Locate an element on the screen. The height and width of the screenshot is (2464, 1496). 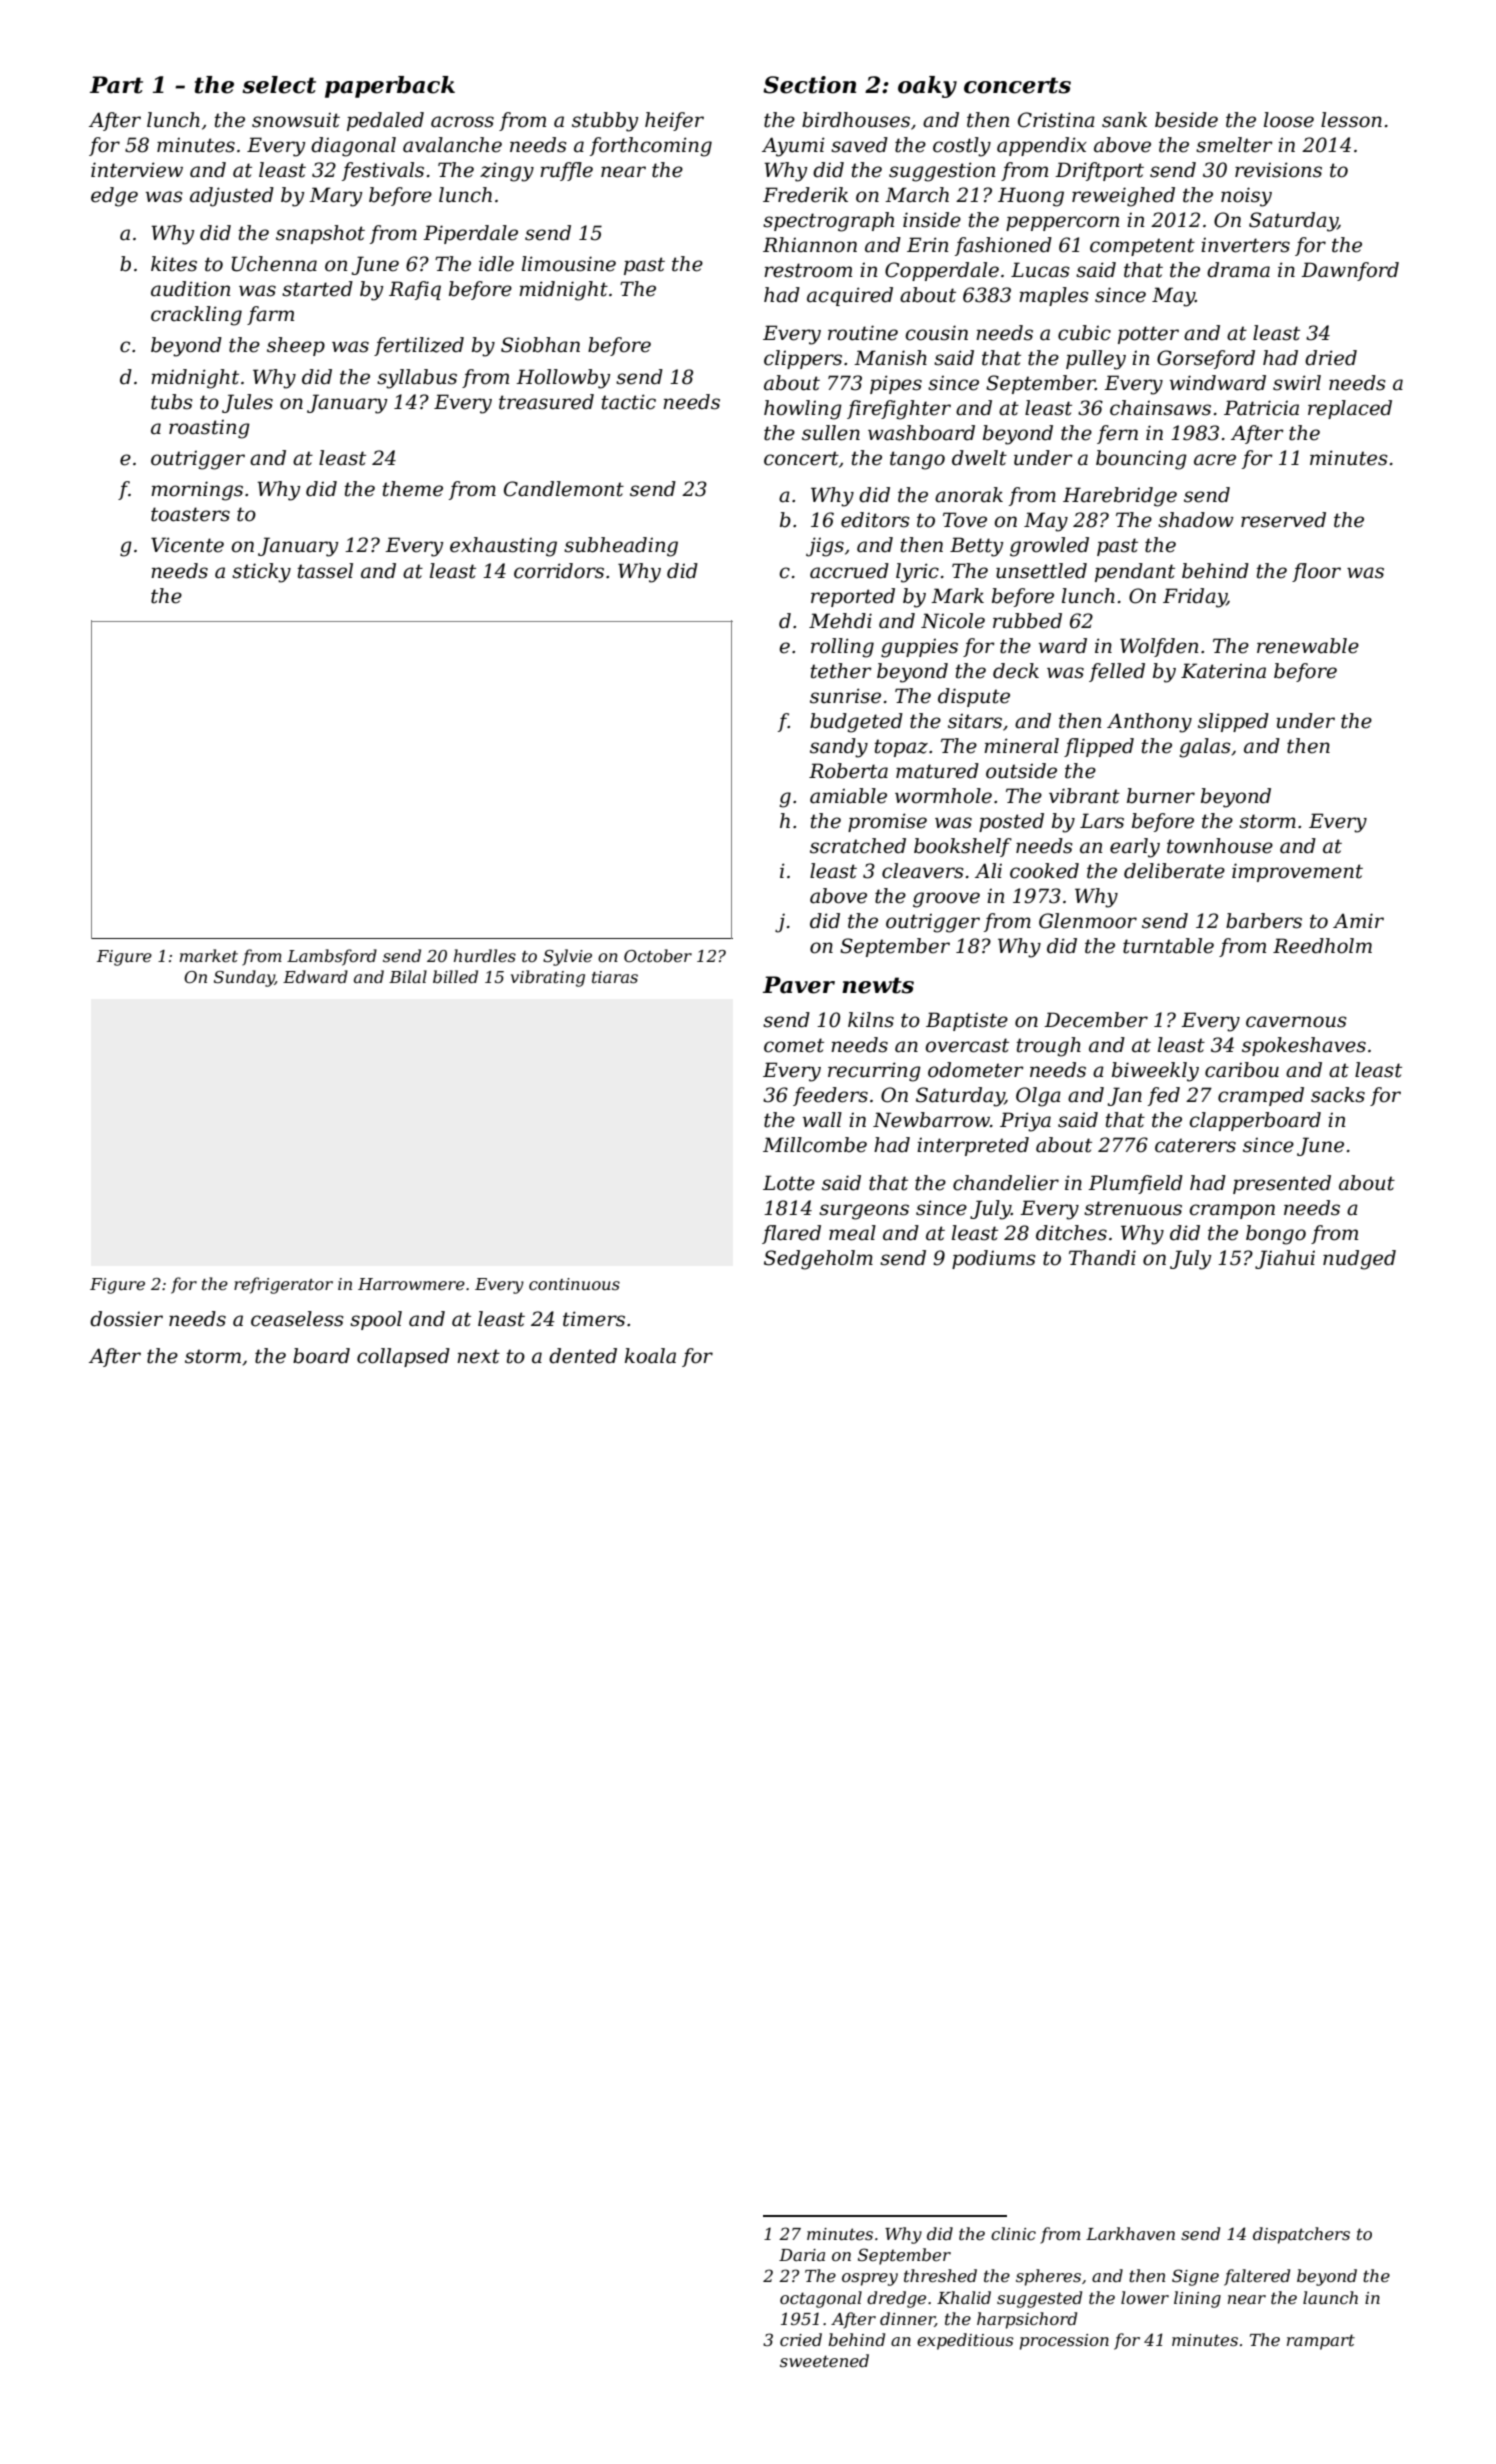
interview is located at coordinates (137, 170).
